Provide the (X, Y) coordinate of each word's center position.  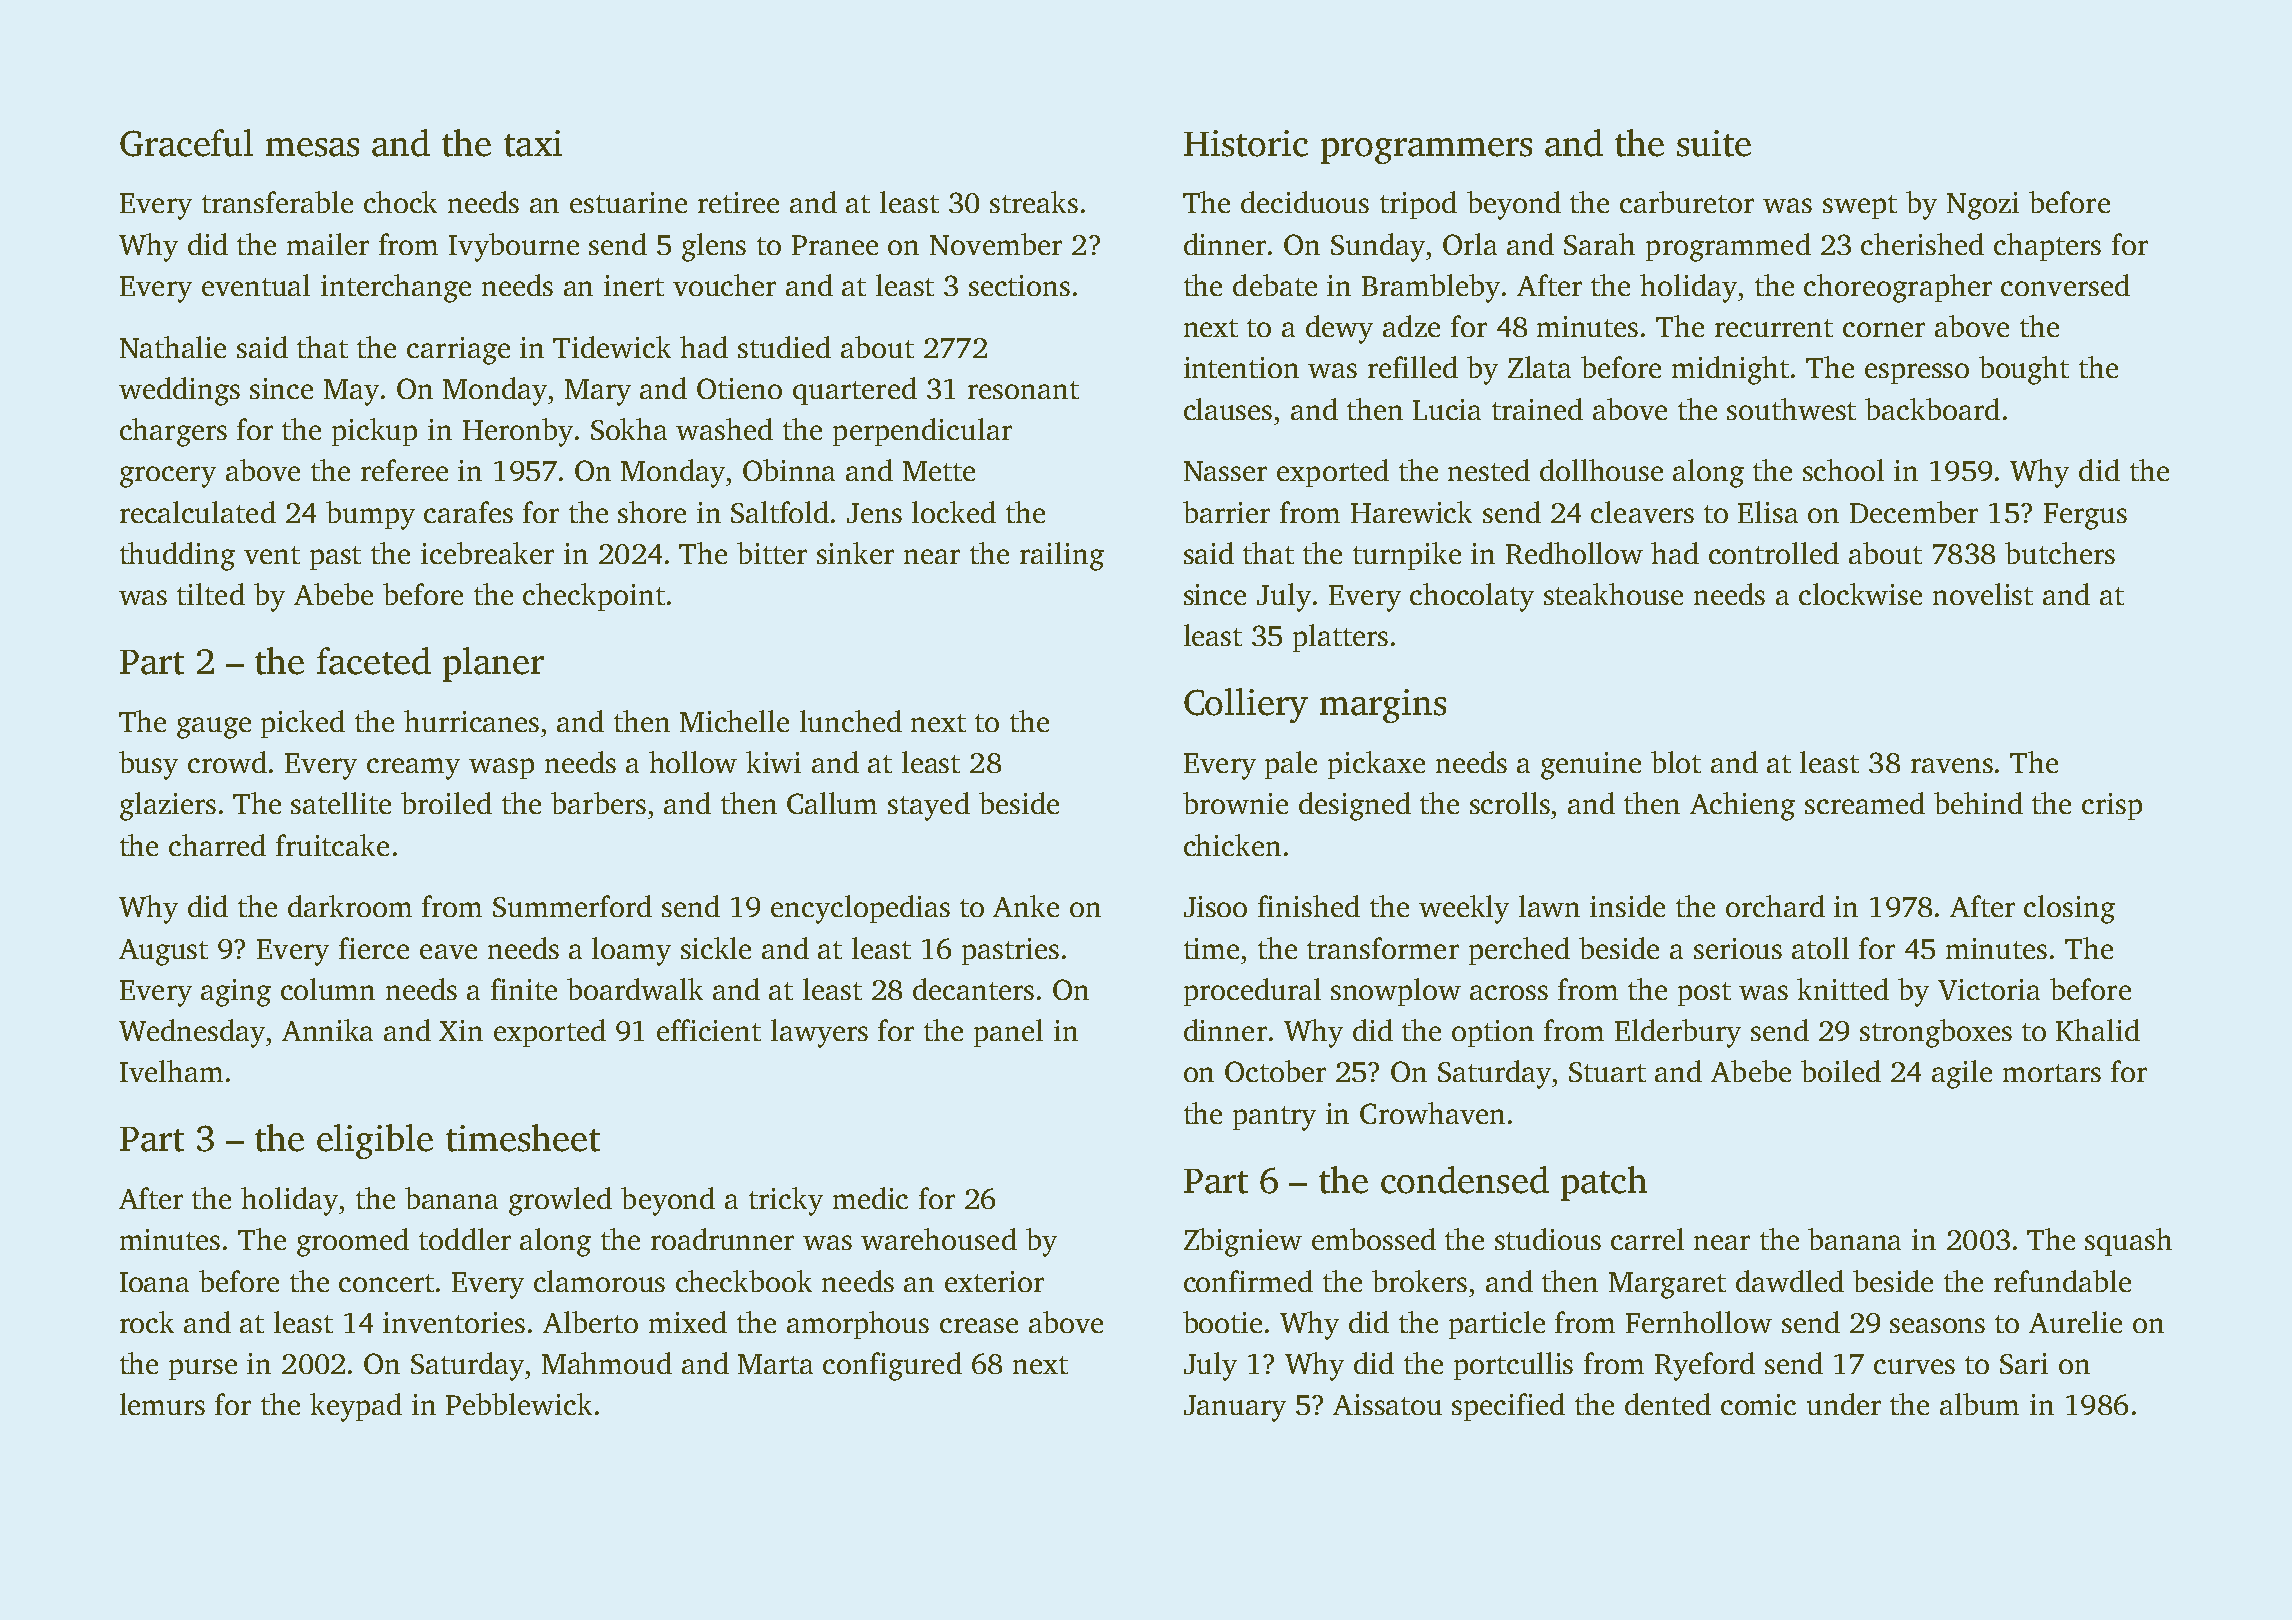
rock (147, 1322)
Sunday (1378, 247)
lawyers (819, 1033)
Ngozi (1983, 206)
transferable (277, 202)
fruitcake (332, 845)
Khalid (2098, 1030)
